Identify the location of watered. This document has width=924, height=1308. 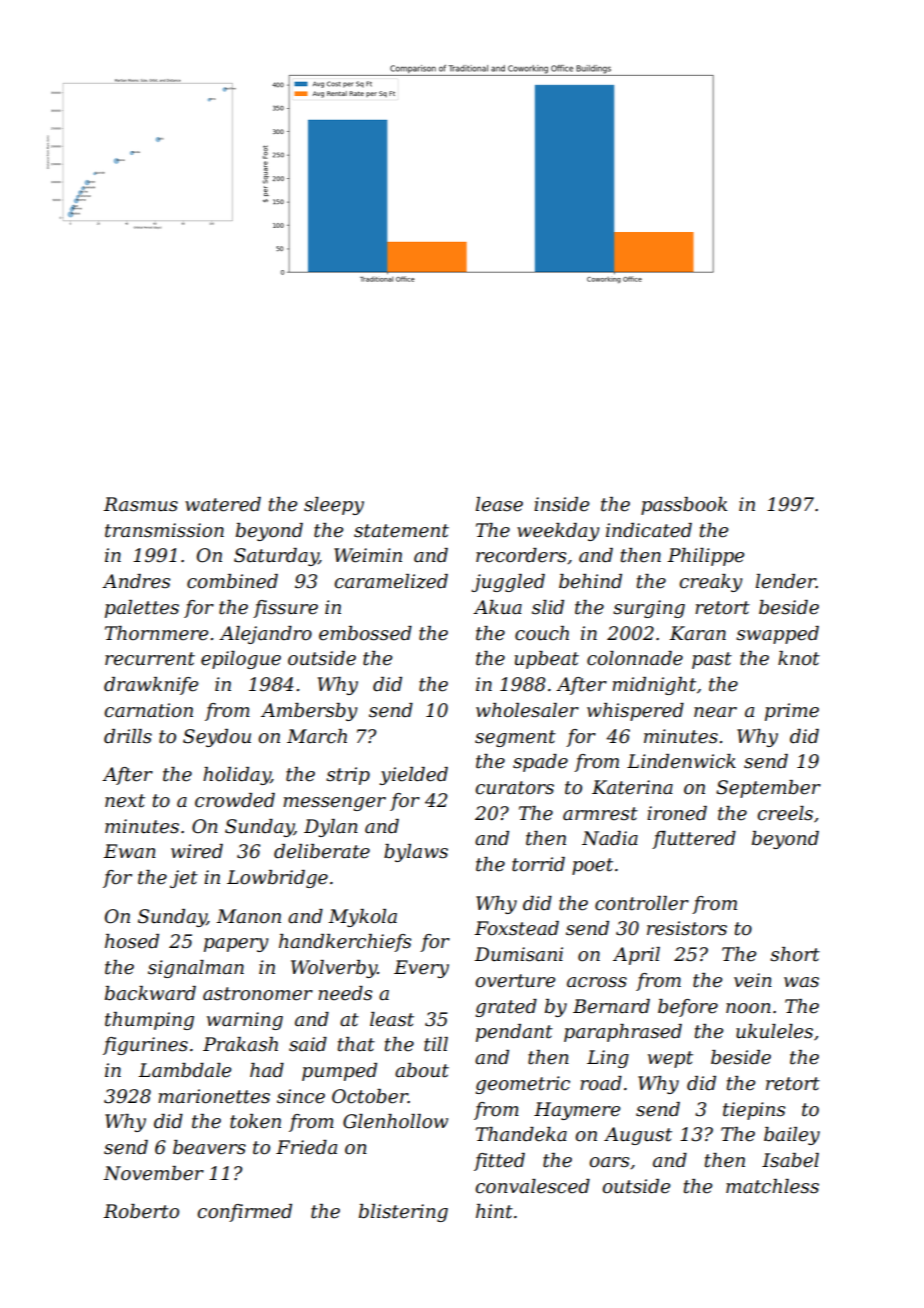
(223, 504).
